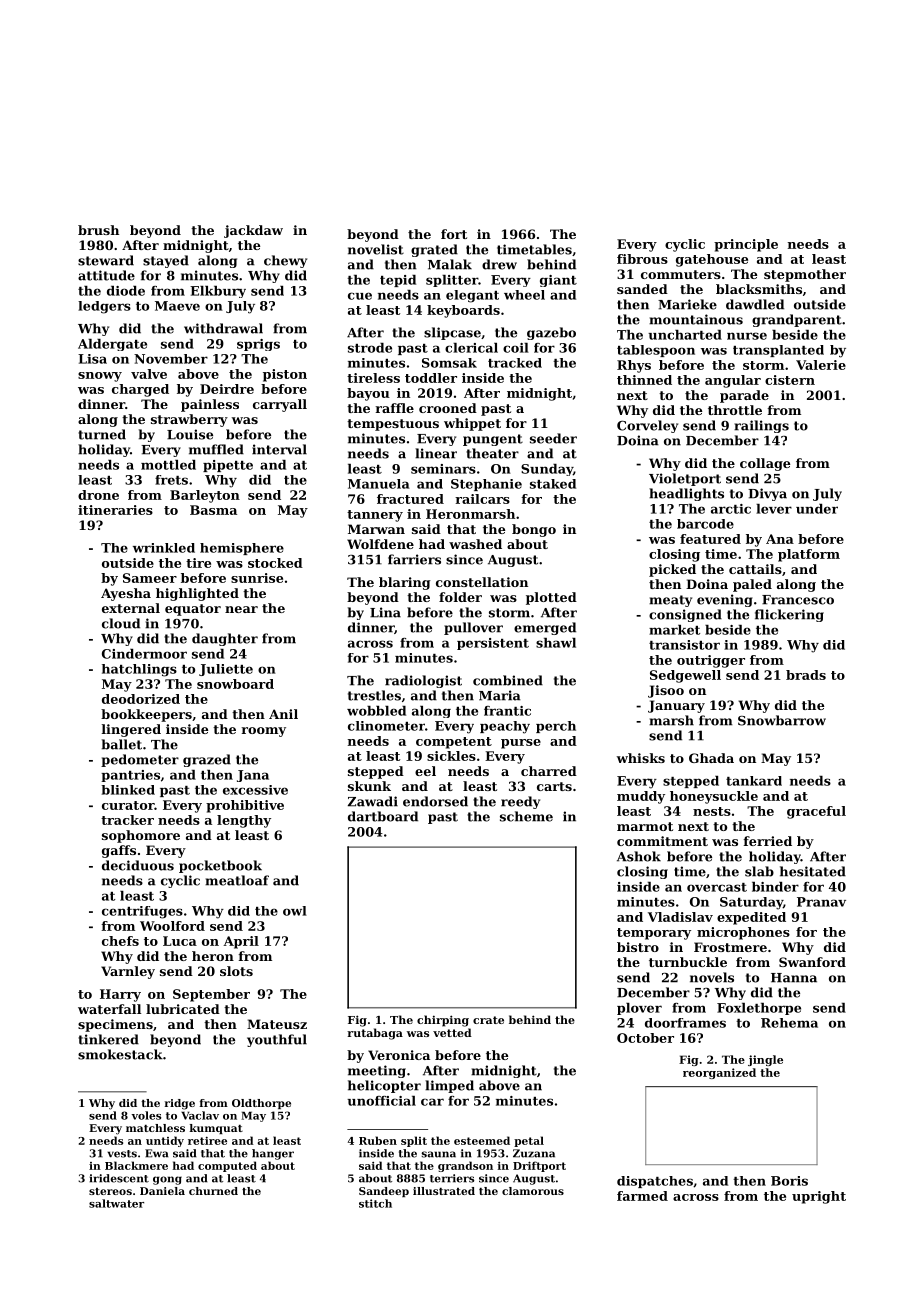  Describe the element at coordinates (454, 234) in the image. I see `fort` at that location.
